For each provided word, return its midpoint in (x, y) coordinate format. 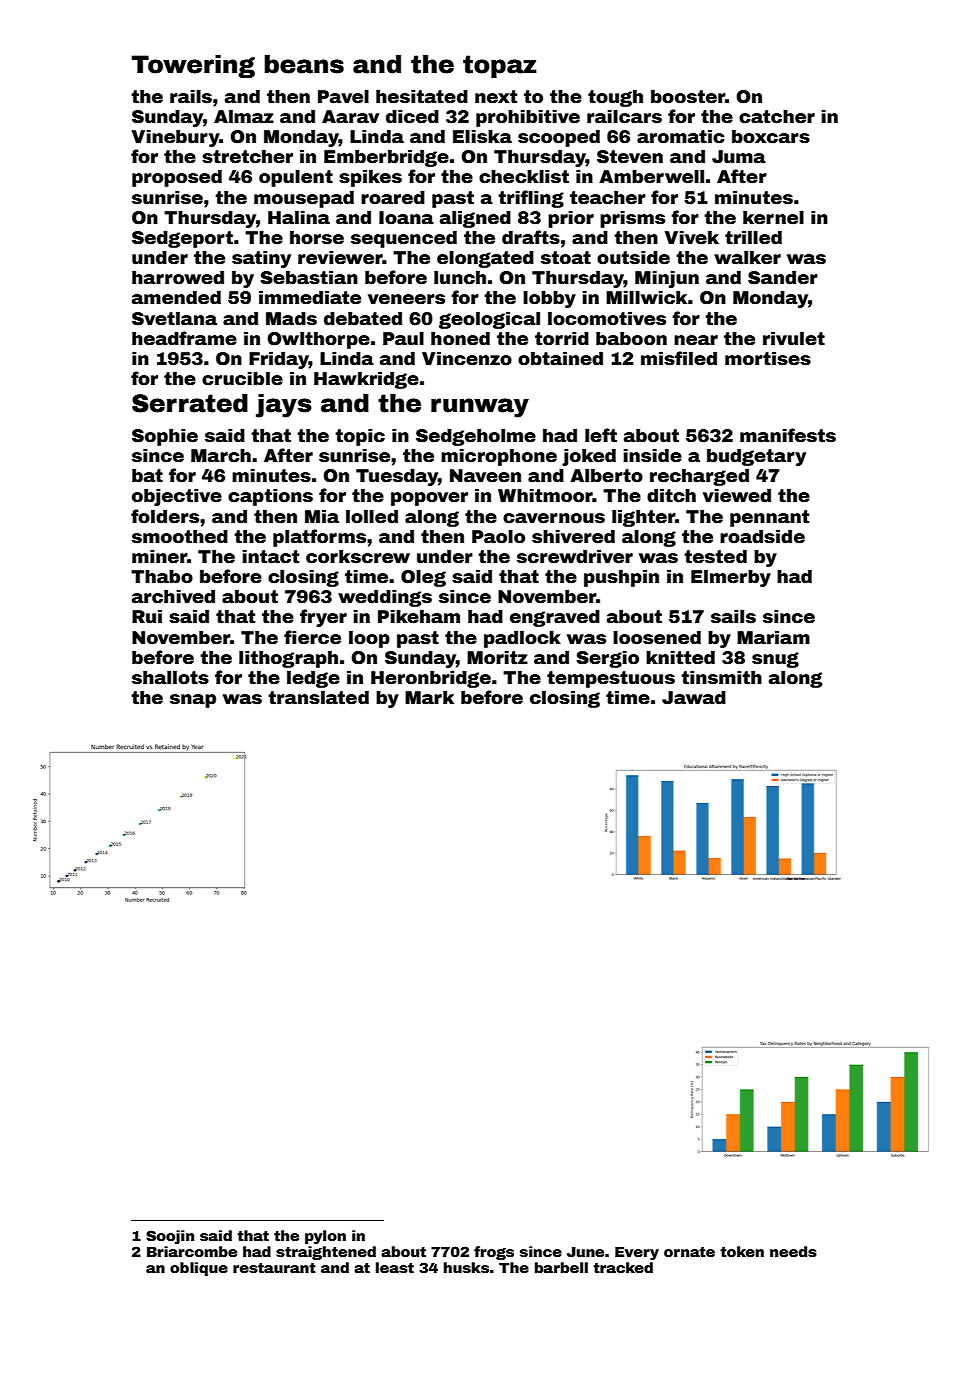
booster (688, 96)
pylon (325, 1237)
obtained (560, 358)
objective (177, 497)
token (742, 1251)
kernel (773, 217)
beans (304, 64)
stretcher (247, 156)
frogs (494, 1253)
